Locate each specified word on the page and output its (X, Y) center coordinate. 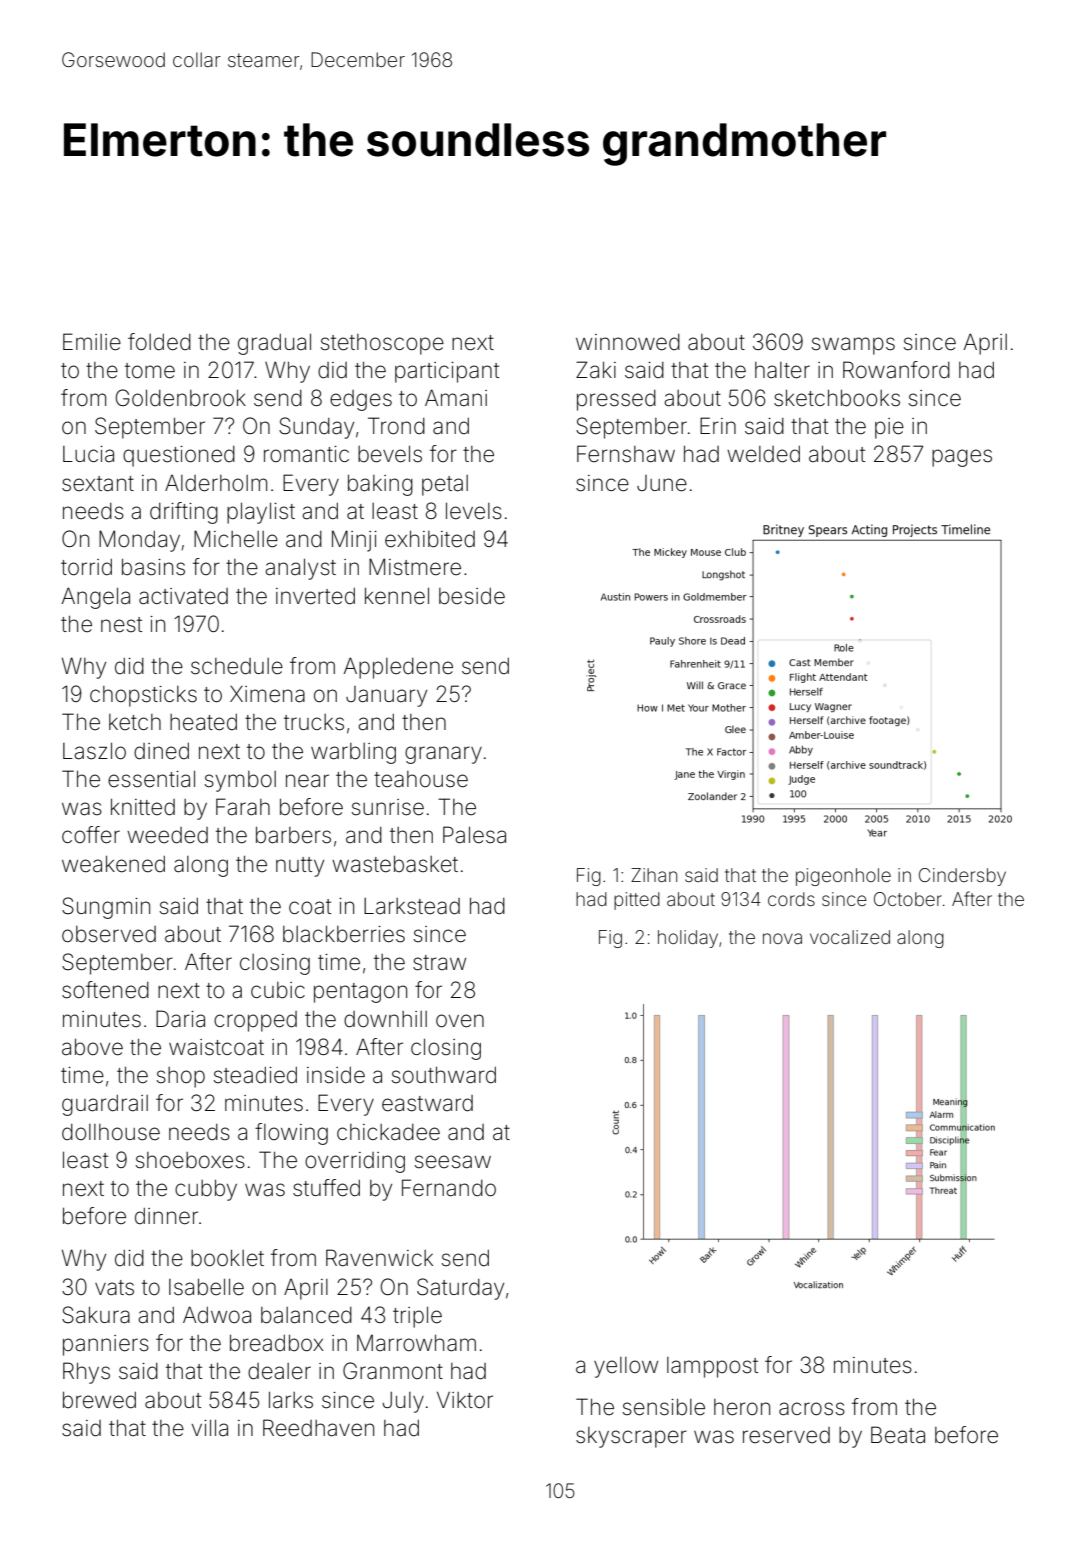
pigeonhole (843, 877)
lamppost (712, 1367)
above (92, 1047)
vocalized (850, 937)
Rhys (86, 1373)
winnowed (628, 342)
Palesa (474, 835)
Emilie (92, 342)
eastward (427, 1103)
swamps (853, 346)
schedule (237, 666)
